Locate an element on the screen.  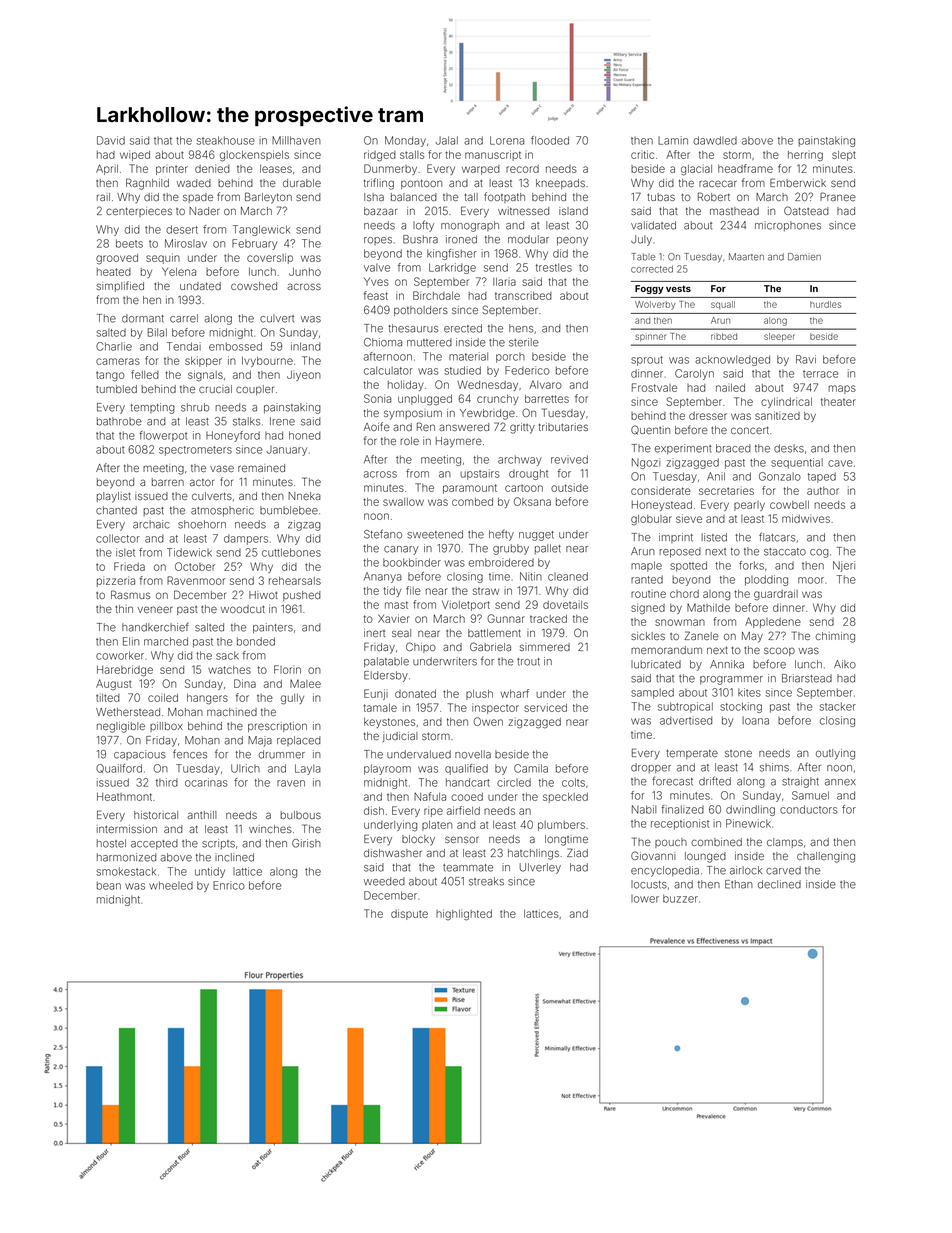
dispute is located at coordinates (409, 914).
